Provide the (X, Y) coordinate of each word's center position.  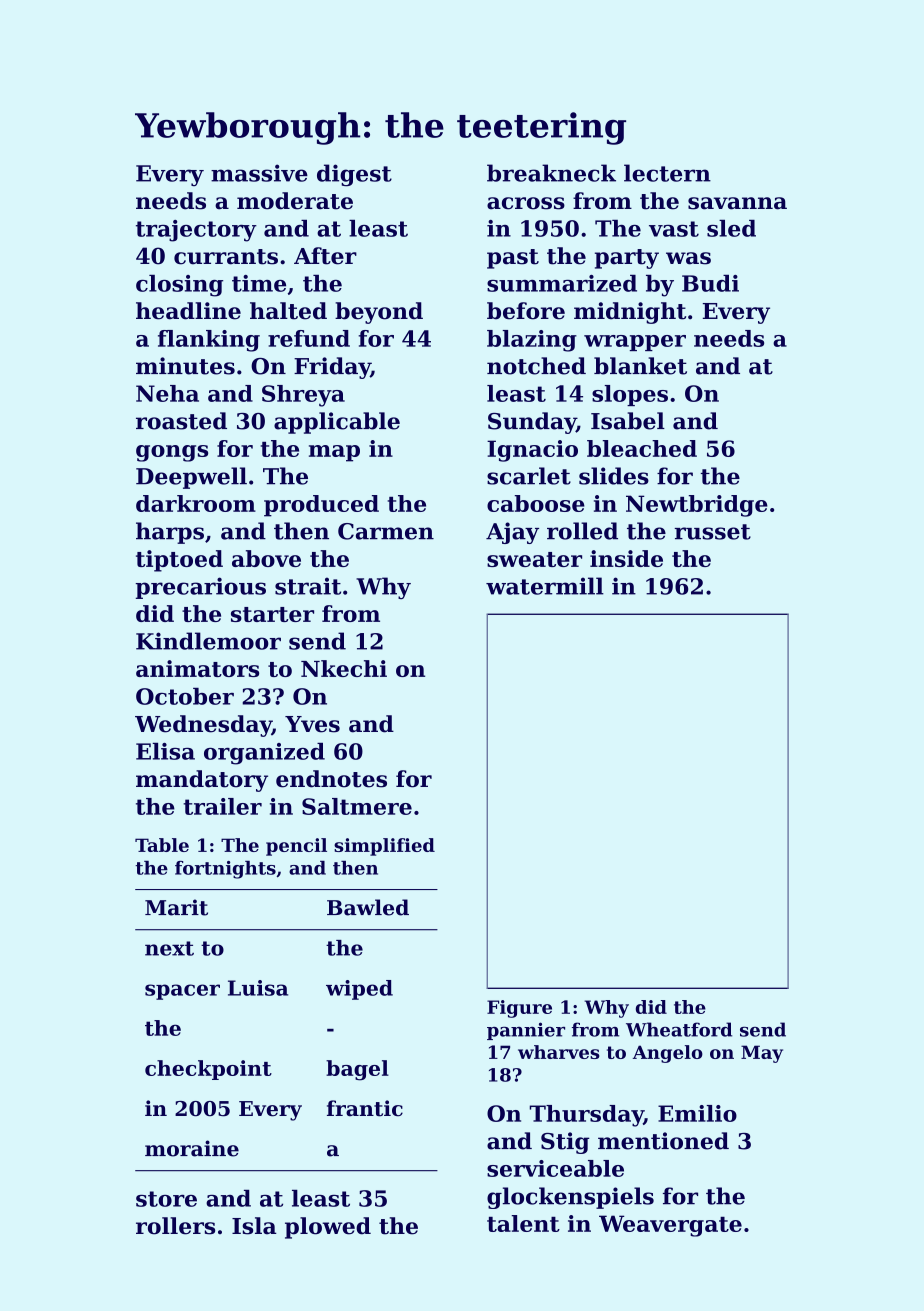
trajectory (196, 231)
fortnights (225, 870)
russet (713, 532)
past (513, 259)
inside (626, 558)
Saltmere (357, 806)
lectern (667, 173)
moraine (192, 1148)
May (762, 1054)
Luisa (258, 988)
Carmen (386, 531)
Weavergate (670, 1226)
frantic (365, 1108)
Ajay (512, 533)
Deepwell (191, 478)
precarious (201, 588)
